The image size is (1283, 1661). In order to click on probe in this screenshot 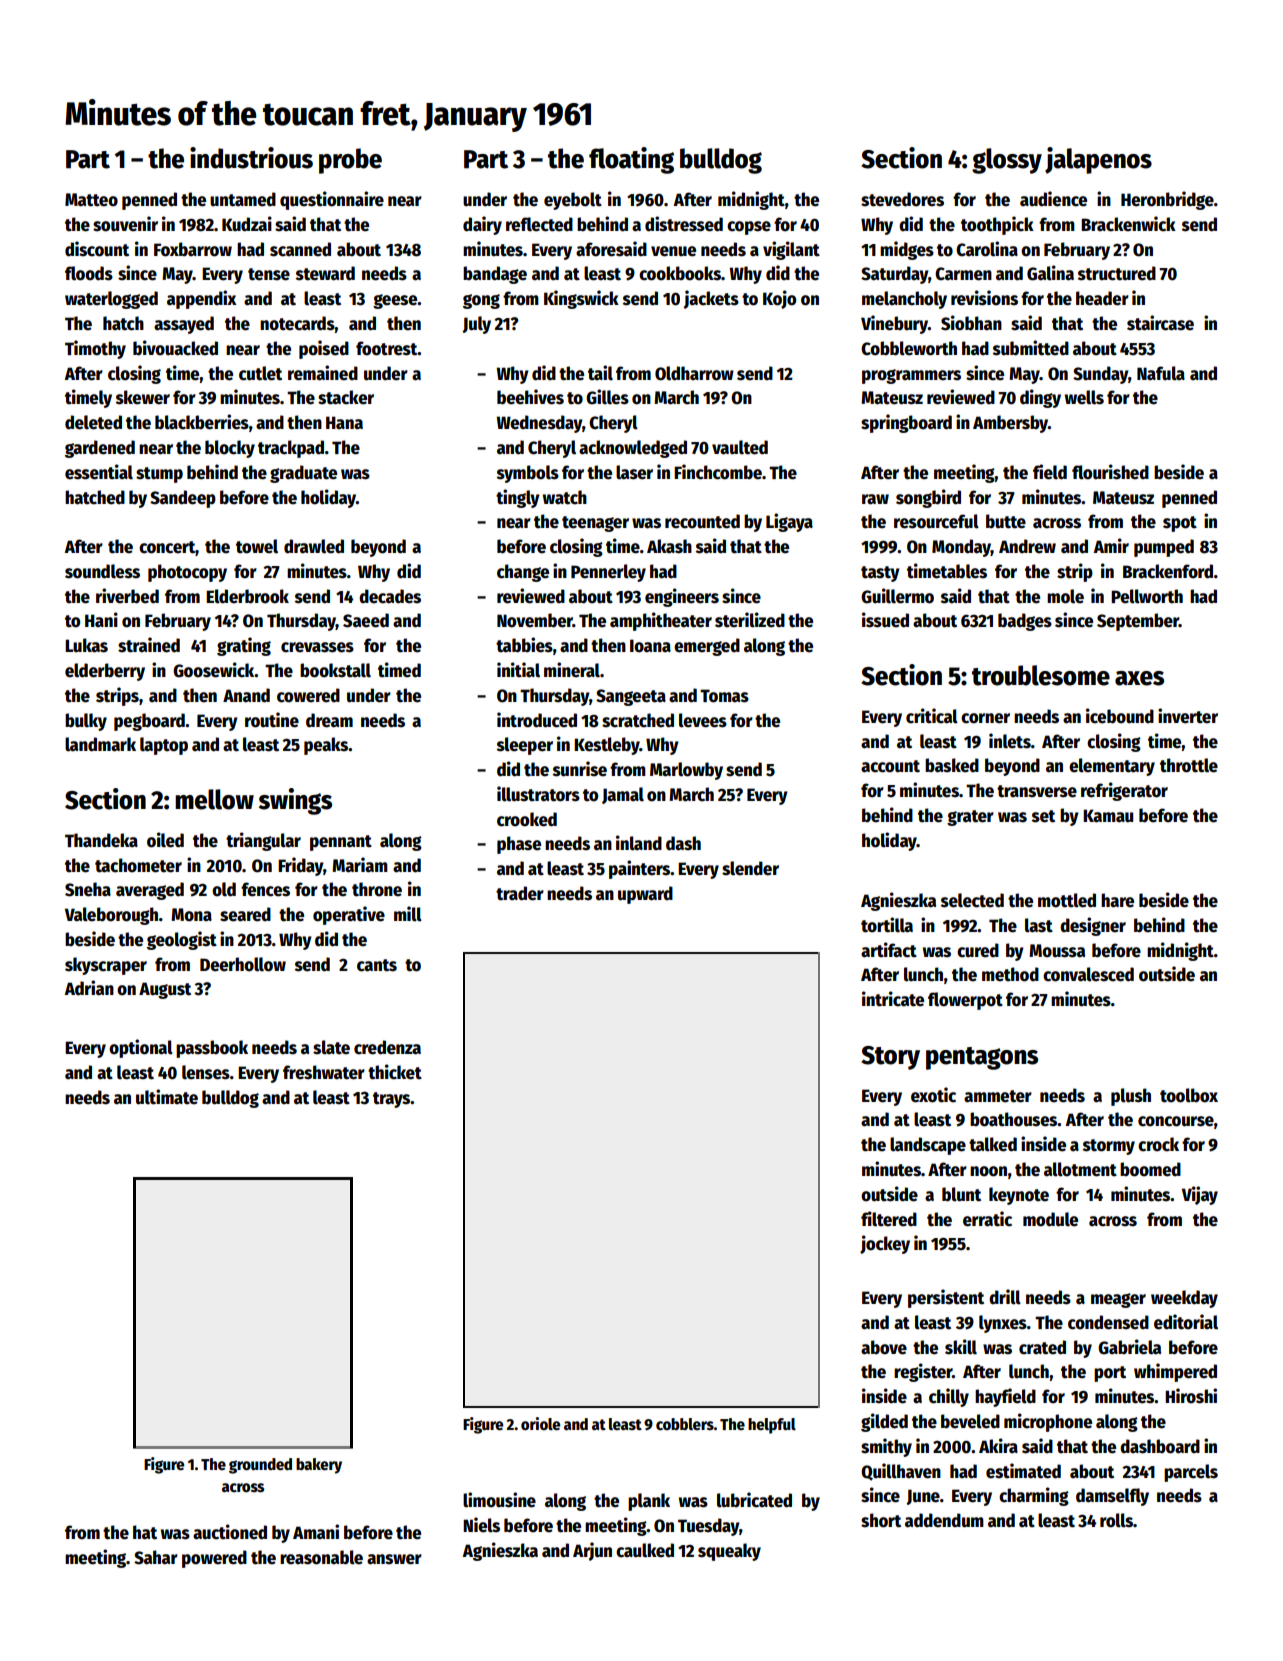, I will do `click(350, 161)`.
